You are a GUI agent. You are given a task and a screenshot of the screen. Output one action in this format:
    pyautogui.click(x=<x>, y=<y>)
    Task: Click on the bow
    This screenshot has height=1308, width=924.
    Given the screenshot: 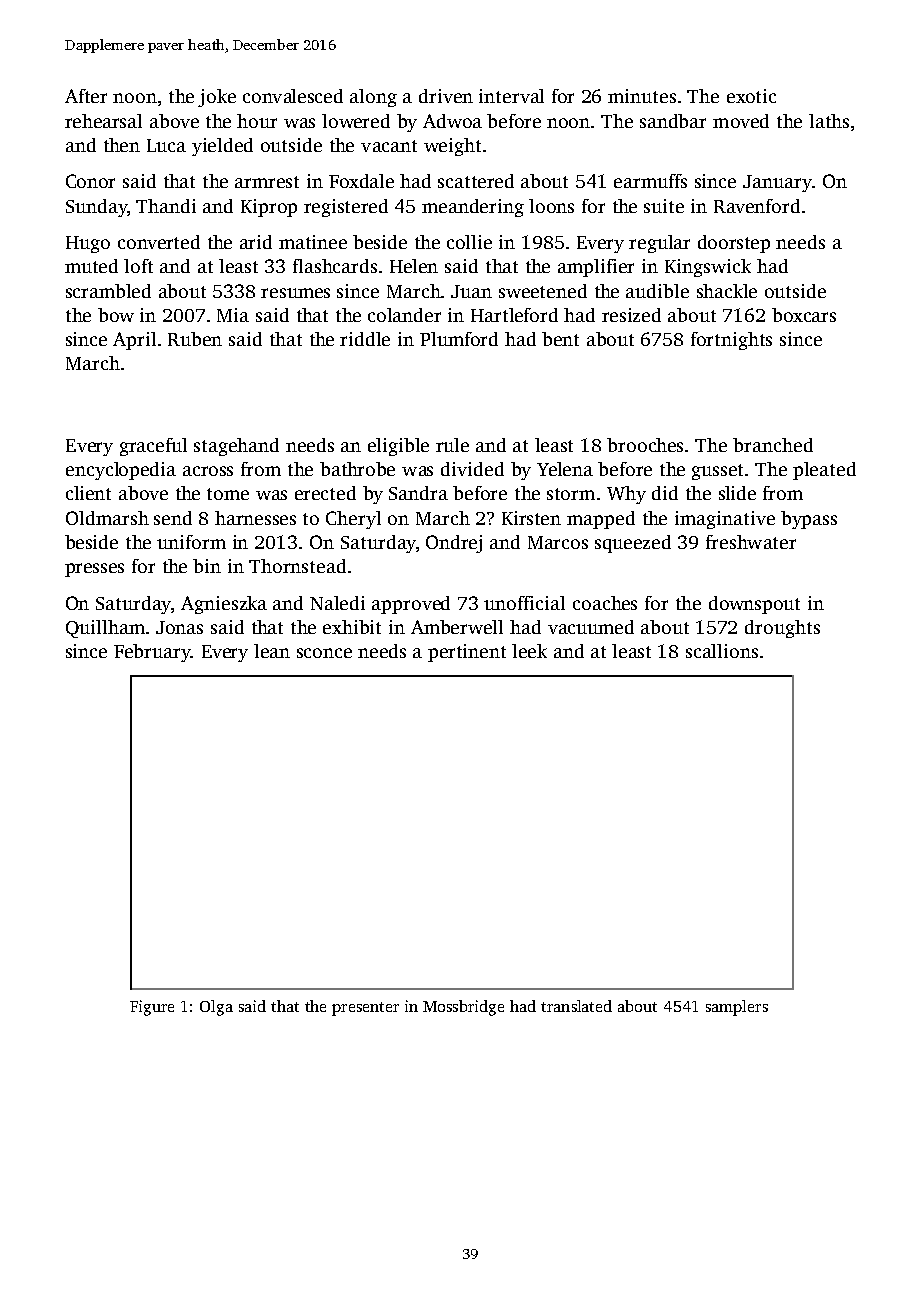 What is the action you would take?
    pyautogui.click(x=116, y=315)
